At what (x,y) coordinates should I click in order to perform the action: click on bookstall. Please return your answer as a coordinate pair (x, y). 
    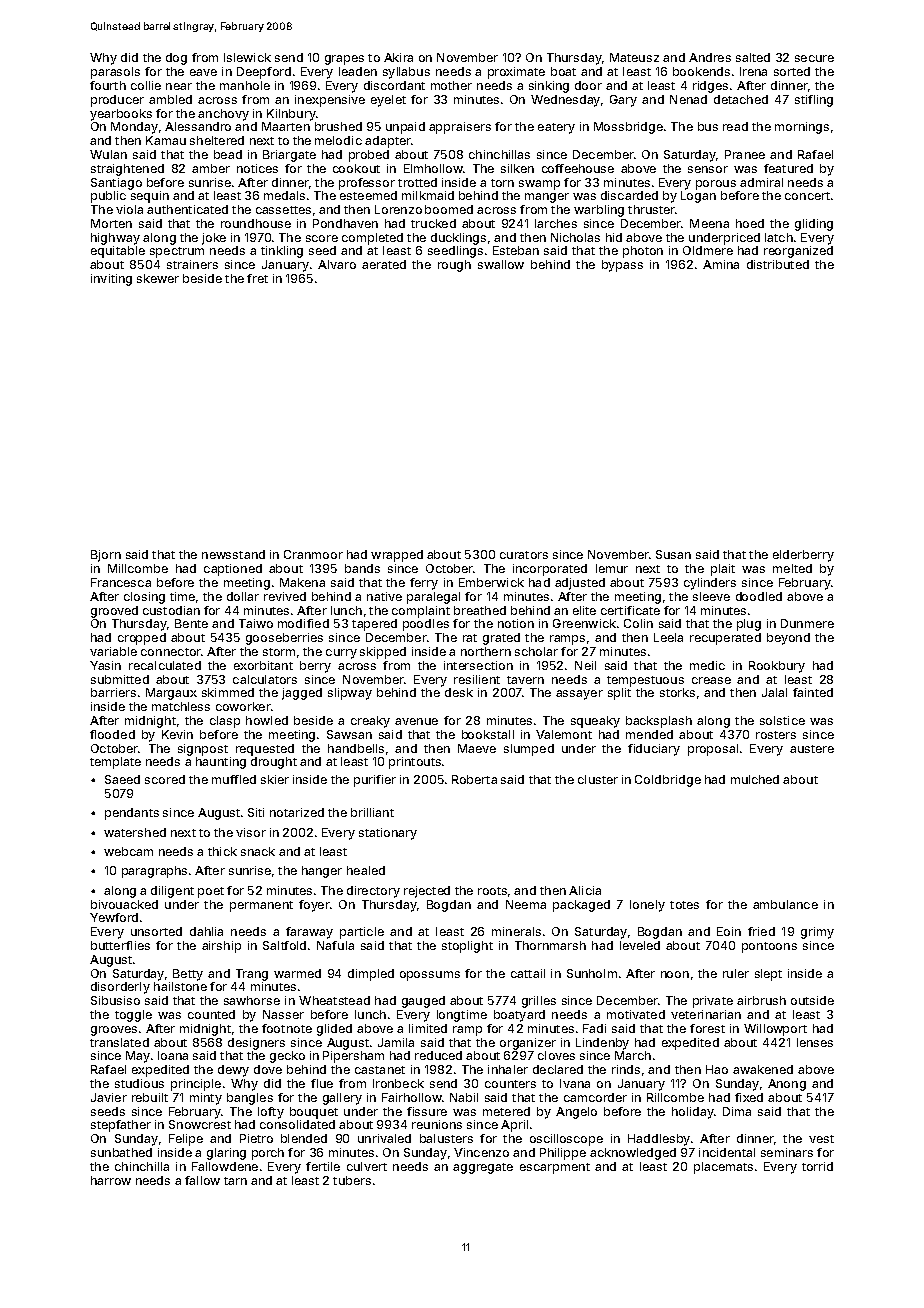
    Looking at the image, I should click on (488, 734).
